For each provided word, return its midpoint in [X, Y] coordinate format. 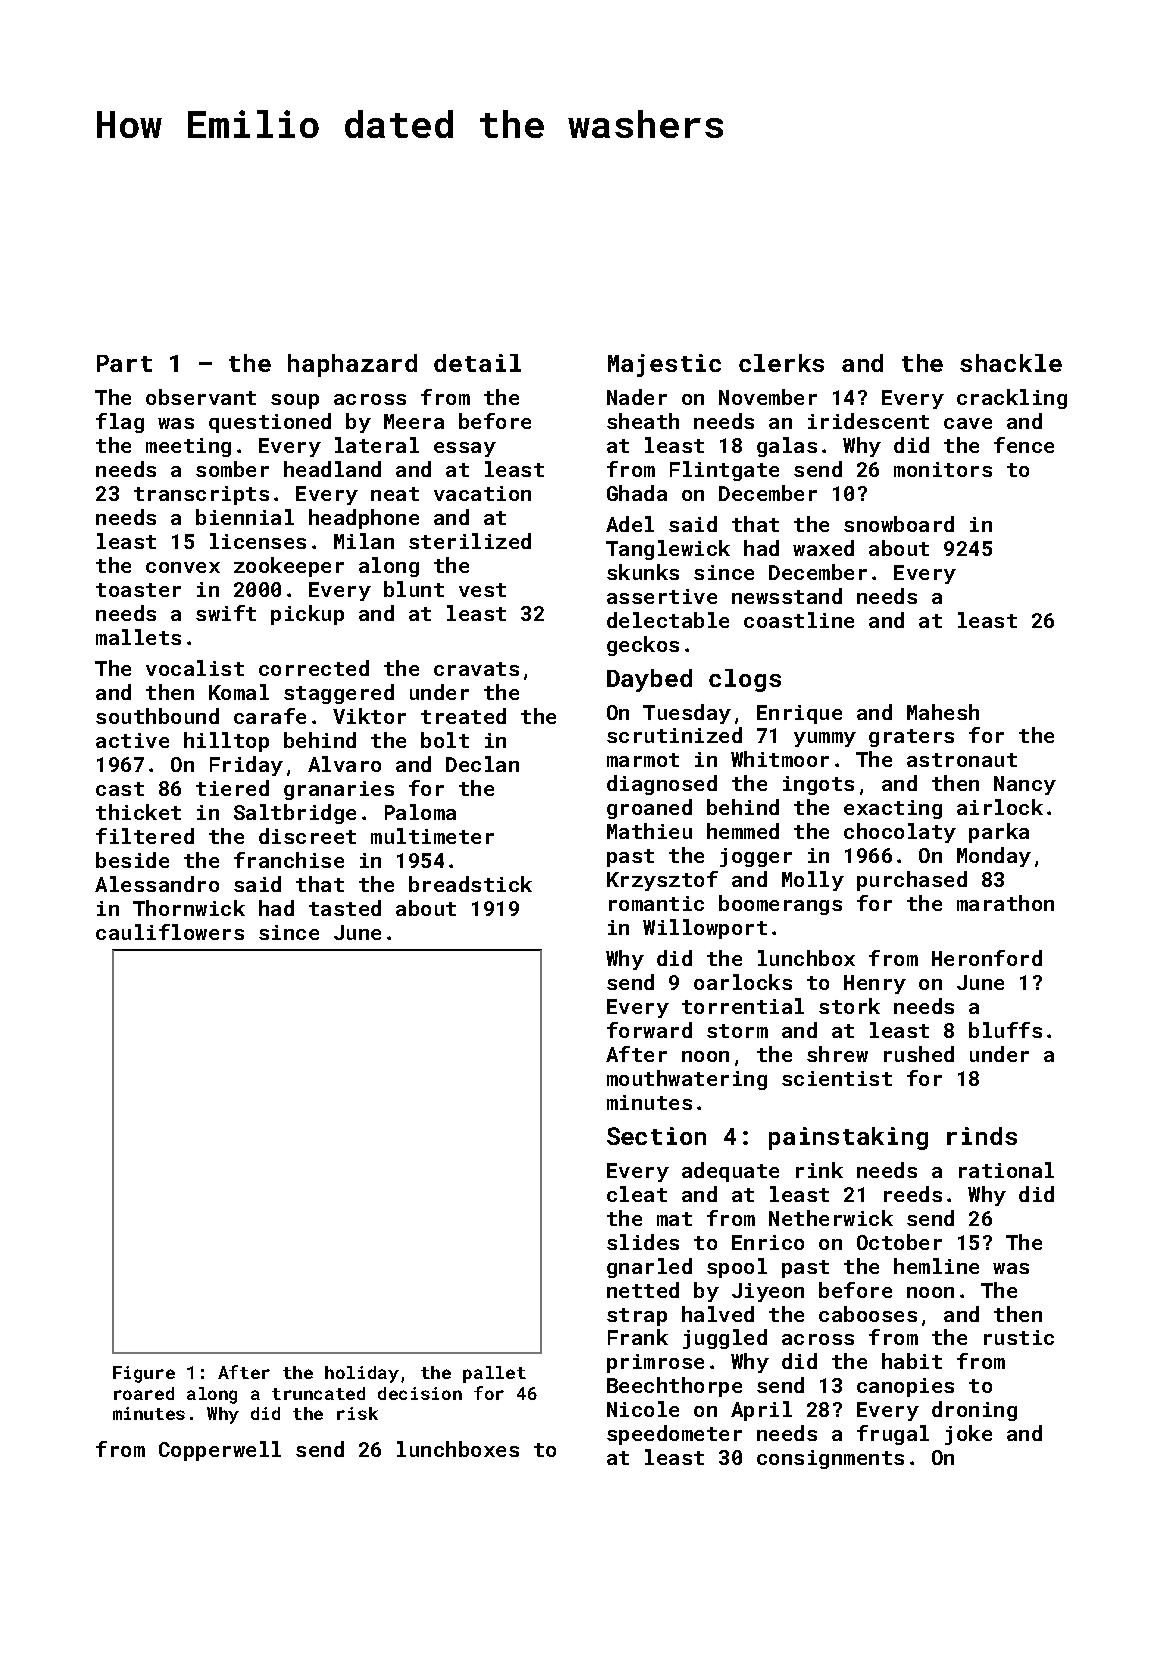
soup [295, 401]
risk [357, 1413]
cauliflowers [170, 932]
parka [999, 833]
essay [465, 449]
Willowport [705, 929]
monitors [943, 469]
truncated [318, 1393]
